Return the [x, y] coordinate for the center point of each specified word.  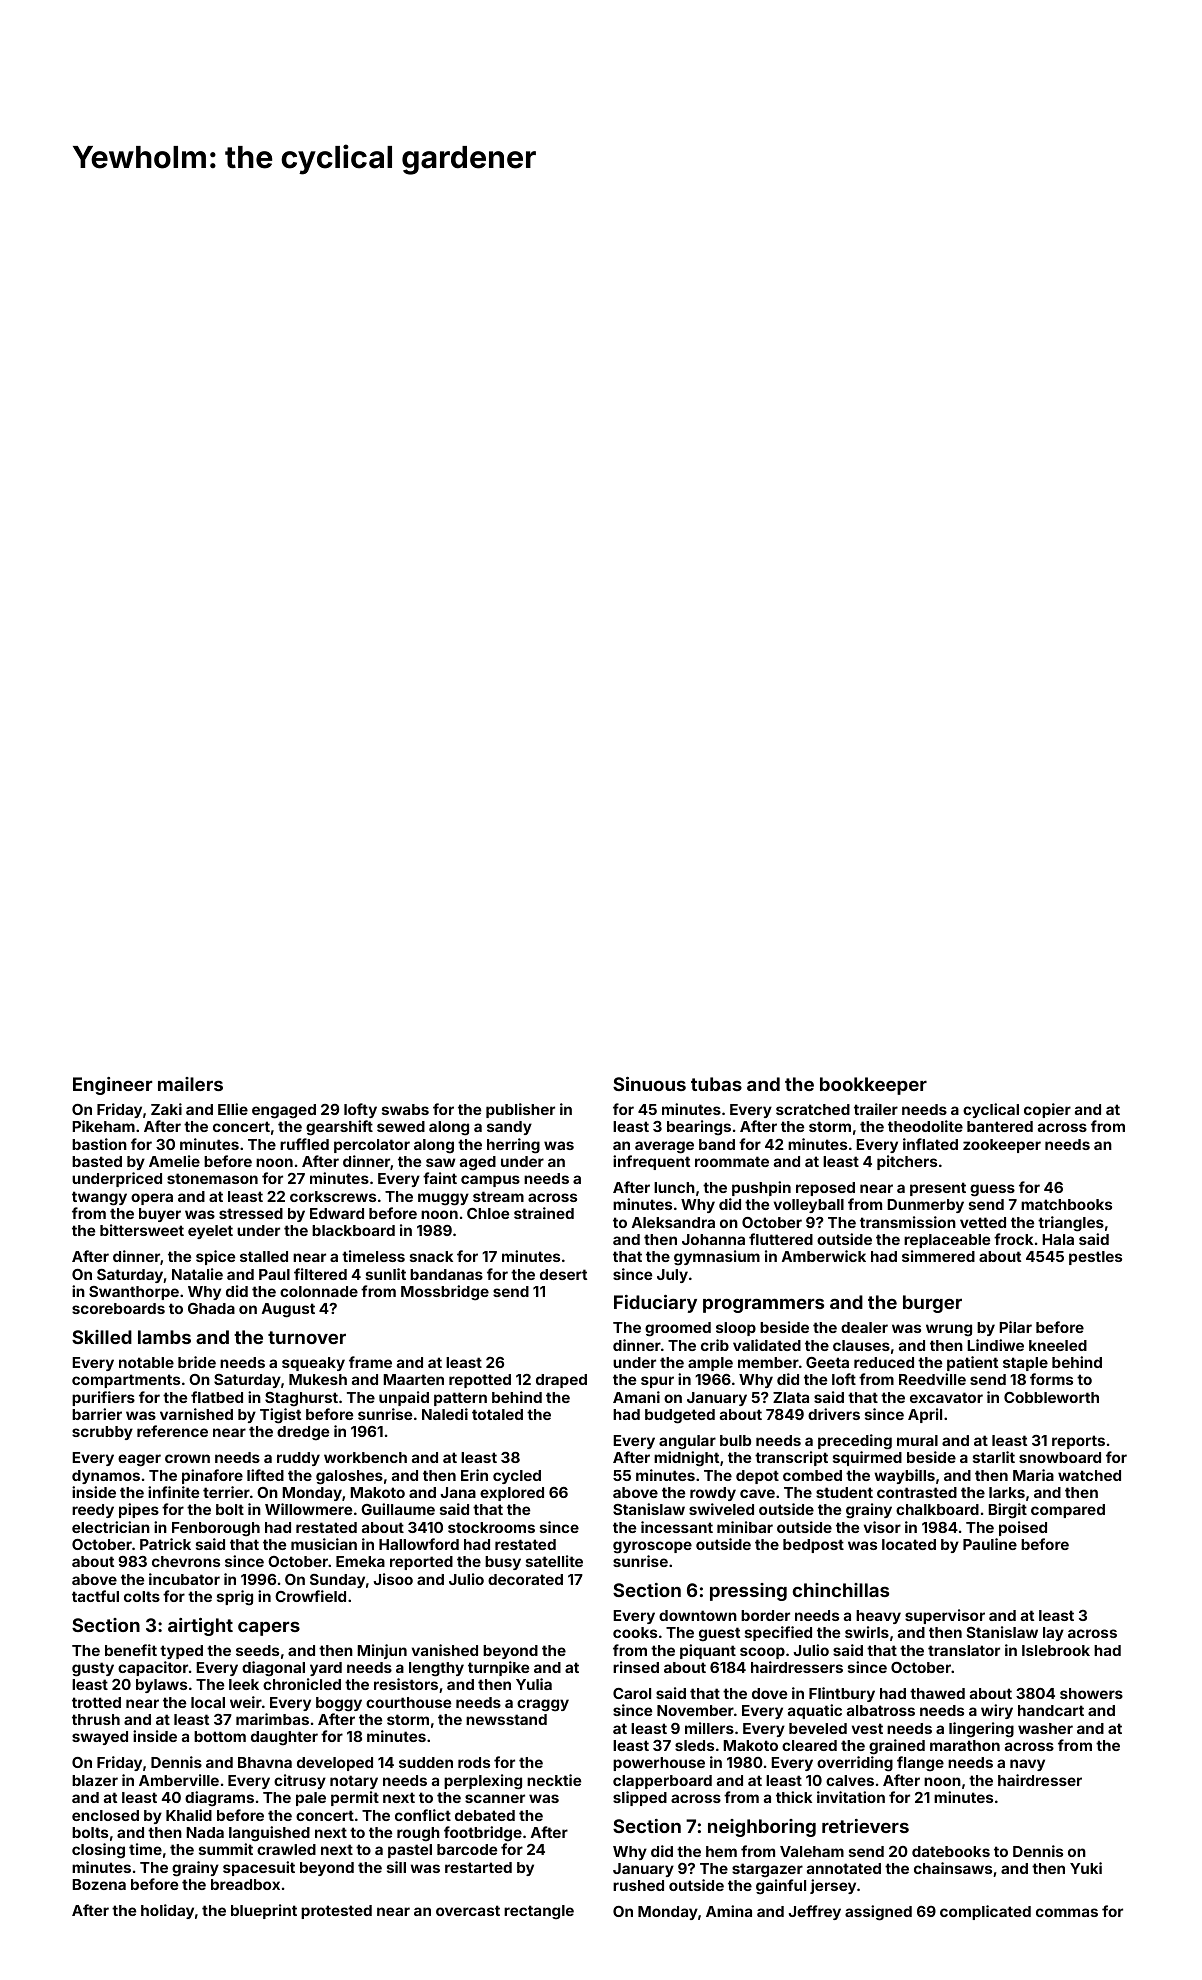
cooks [635, 1632]
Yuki [1086, 1868]
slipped [640, 1798]
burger [932, 1304]
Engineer [112, 1086]
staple [1025, 1364]
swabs [405, 1109]
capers [269, 1628]
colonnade [319, 1291]
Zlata [791, 1397]
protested [336, 1912]
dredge [303, 1433]
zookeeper [1002, 1146]
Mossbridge [445, 1293]
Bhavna [265, 1762]
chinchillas [841, 1590]
